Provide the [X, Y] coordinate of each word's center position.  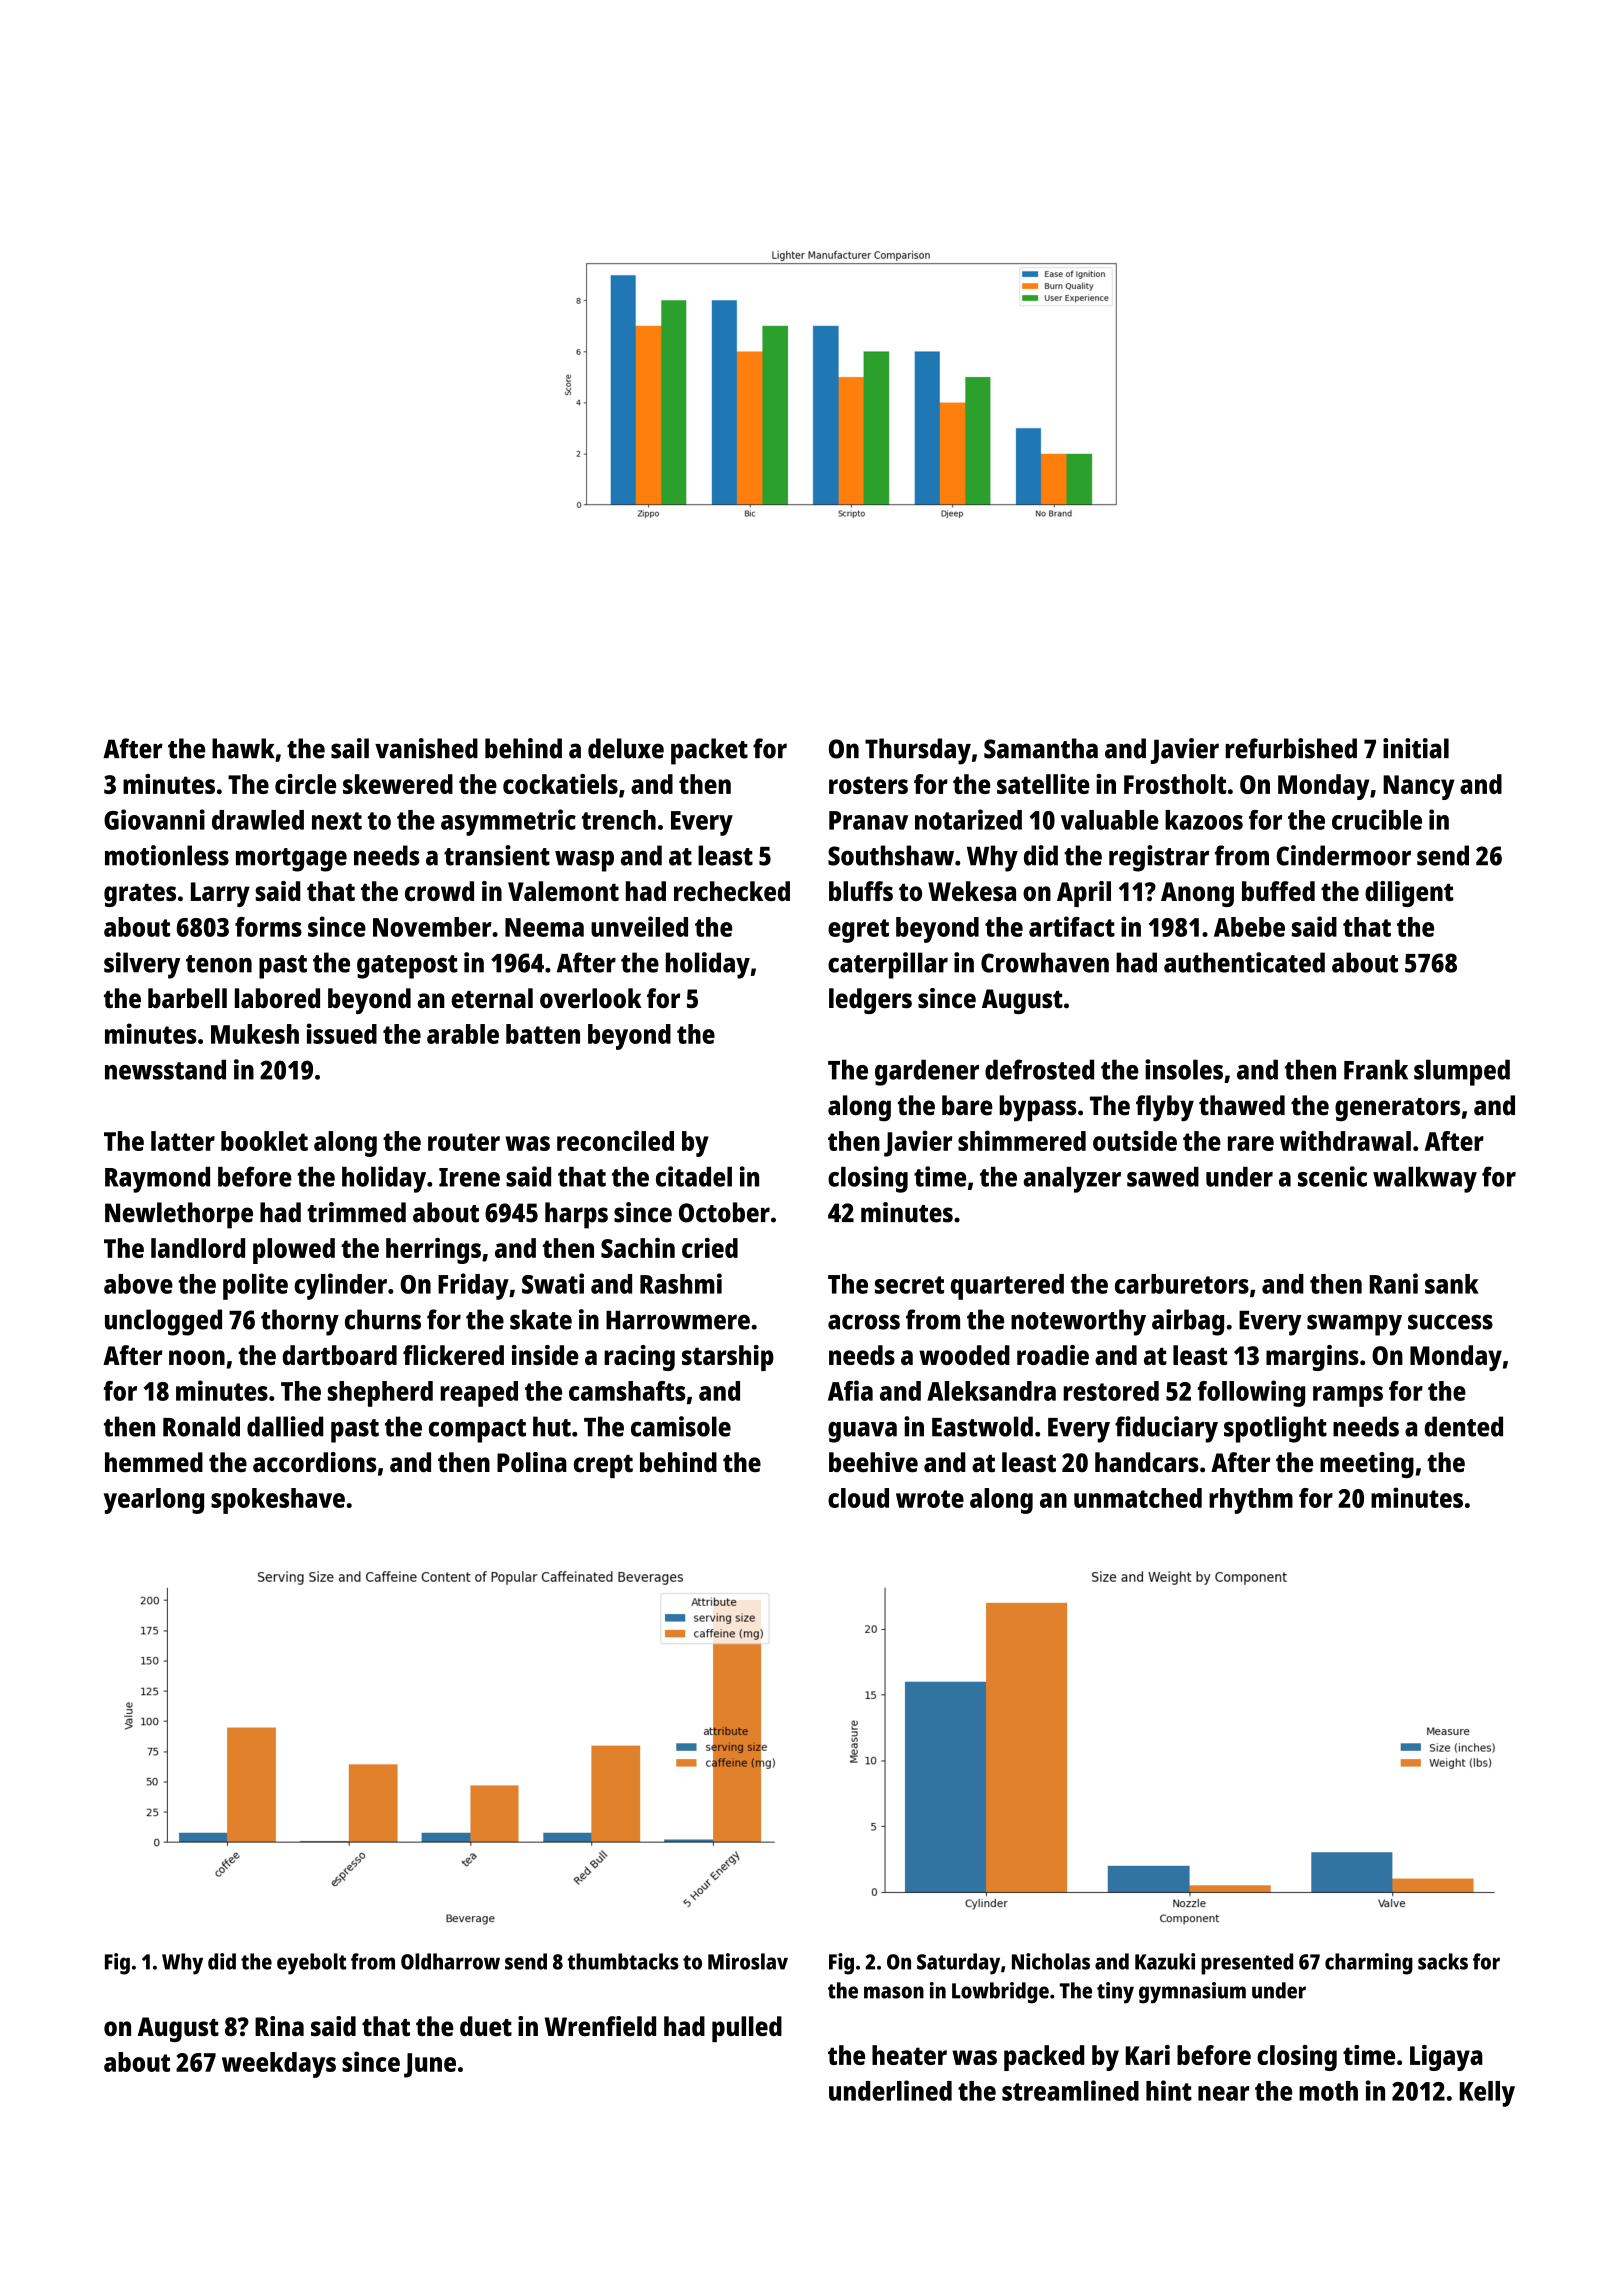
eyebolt [311, 1964]
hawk [243, 748]
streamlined [1070, 2090]
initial [1416, 748]
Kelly [1487, 2094]
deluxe [626, 748]
